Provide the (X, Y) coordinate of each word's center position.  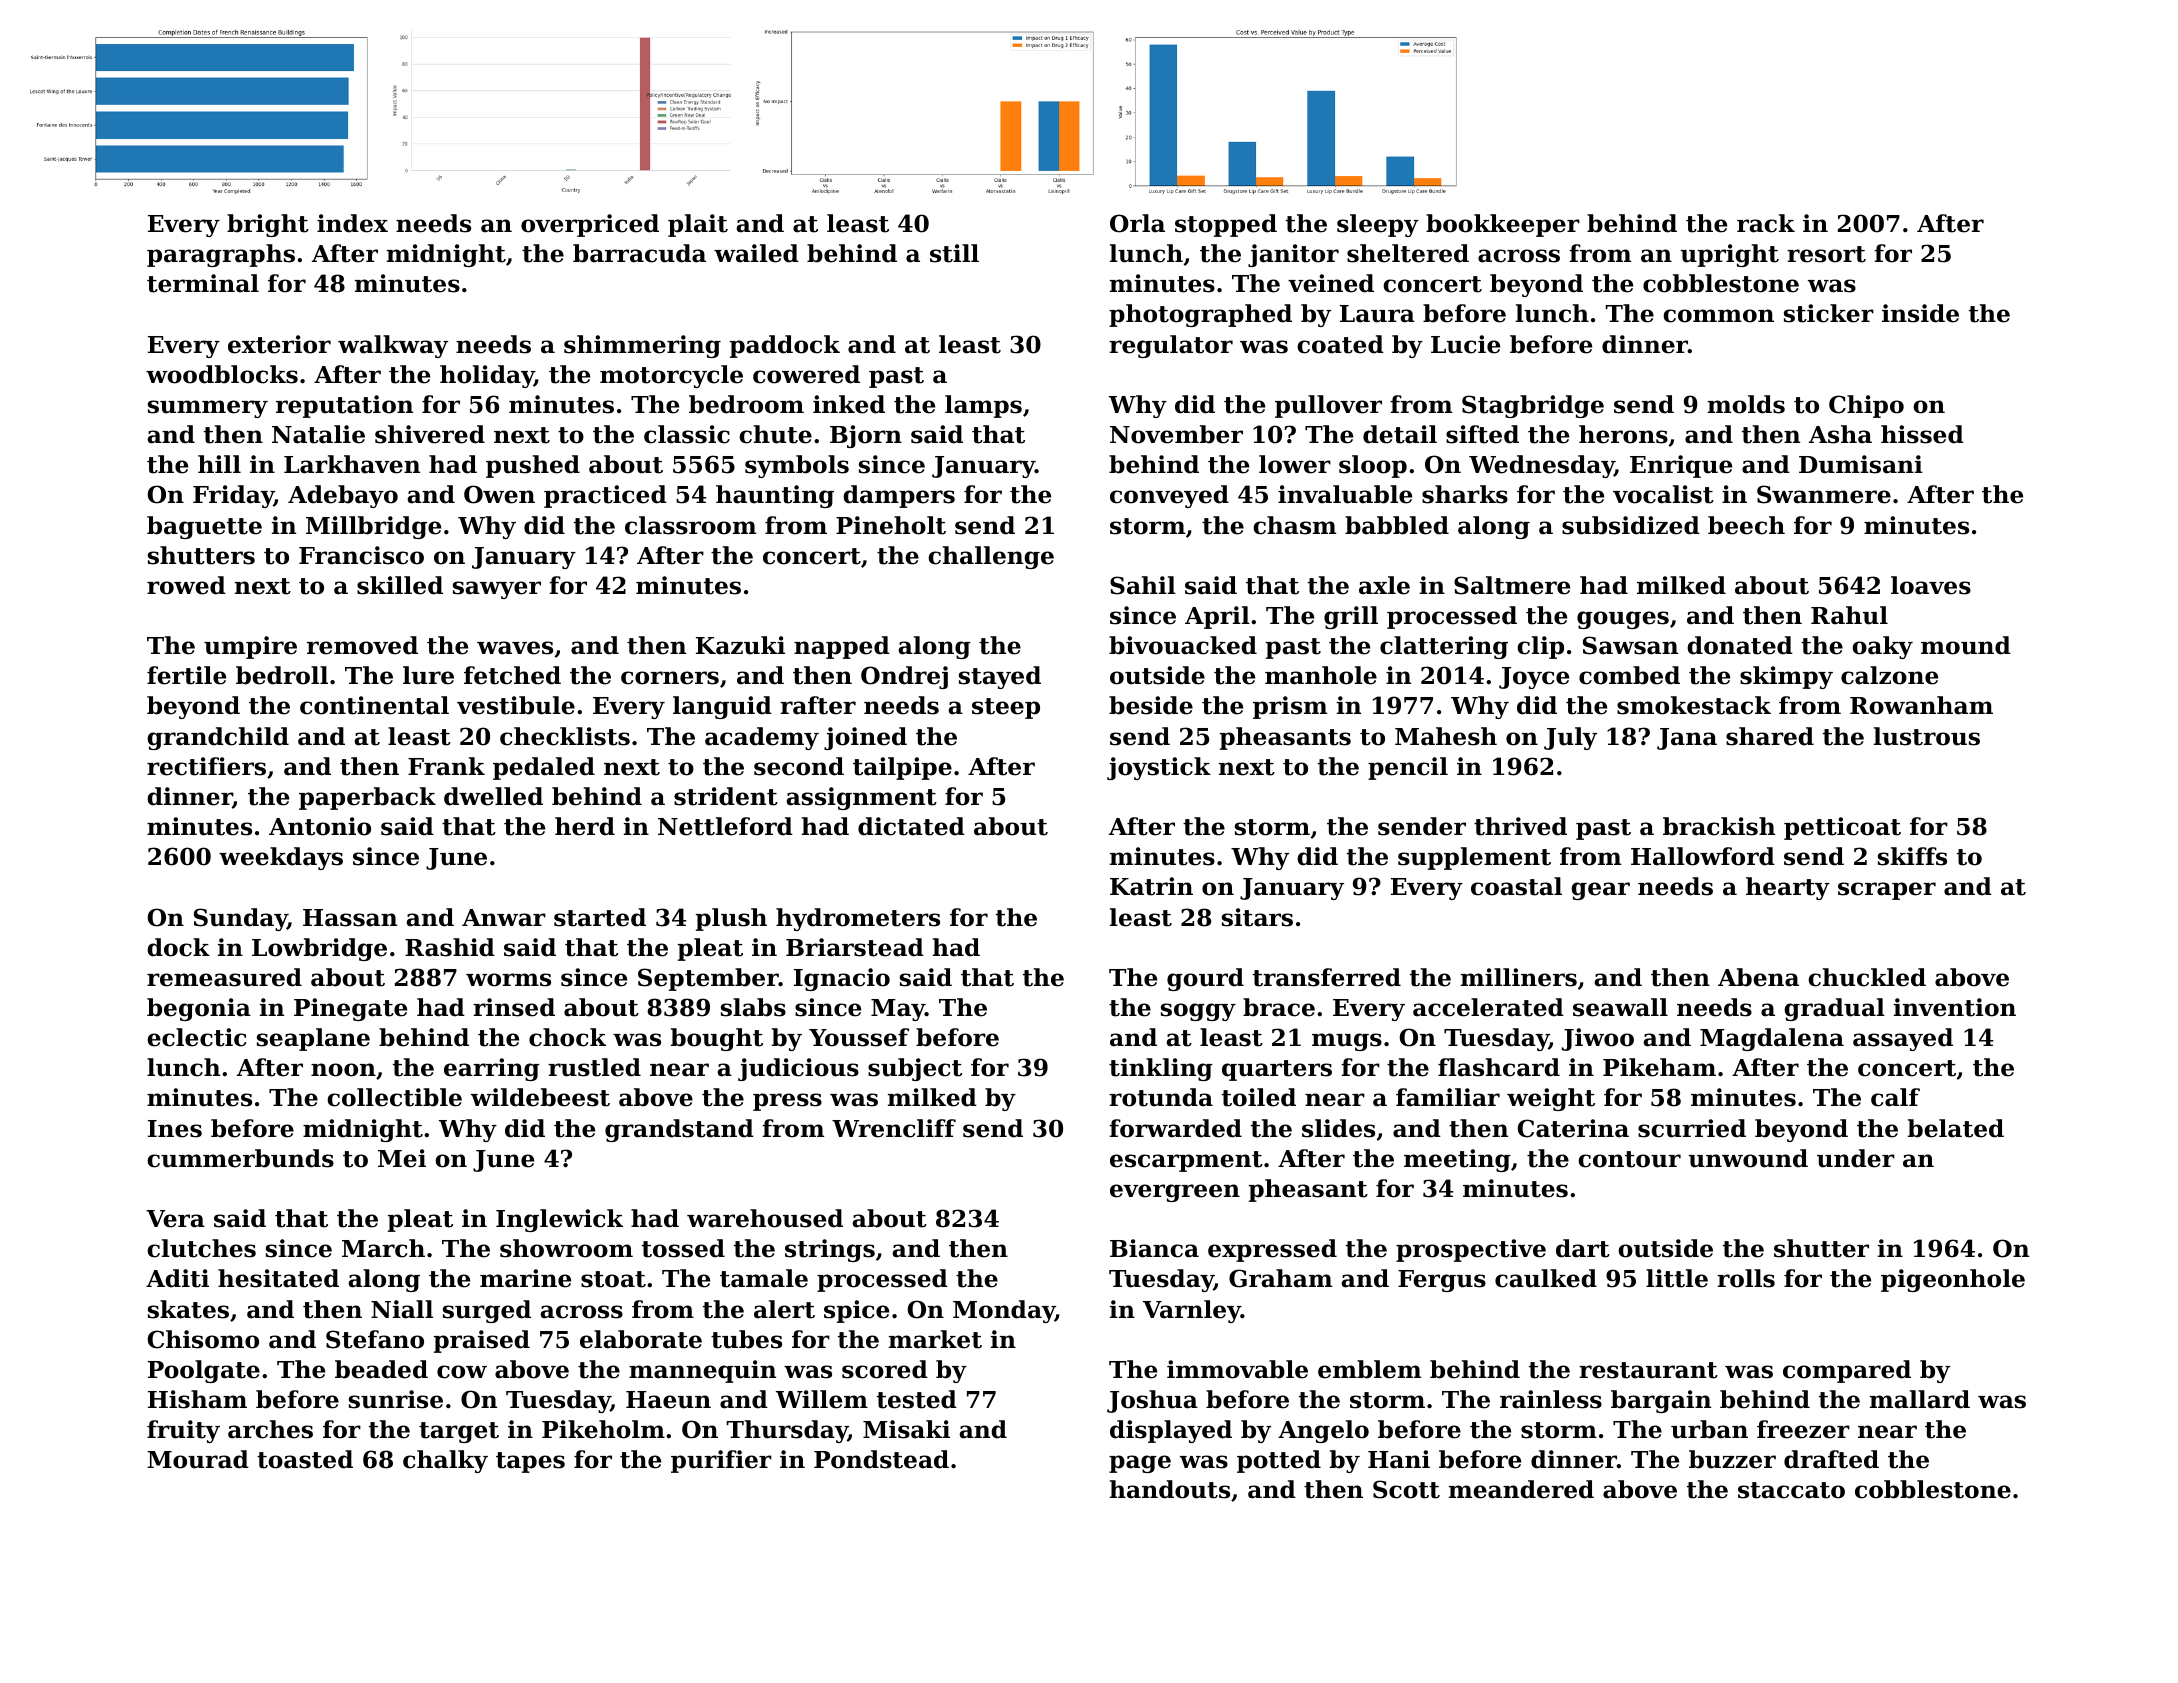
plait (698, 225)
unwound (1748, 1158)
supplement (1474, 858)
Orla (1137, 223)
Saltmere (1512, 585)
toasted (305, 1459)
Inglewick (559, 1220)
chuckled (1867, 977)
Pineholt (891, 525)
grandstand (679, 1130)
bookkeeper (1503, 225)
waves (515, 648)
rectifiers (206, 766)
